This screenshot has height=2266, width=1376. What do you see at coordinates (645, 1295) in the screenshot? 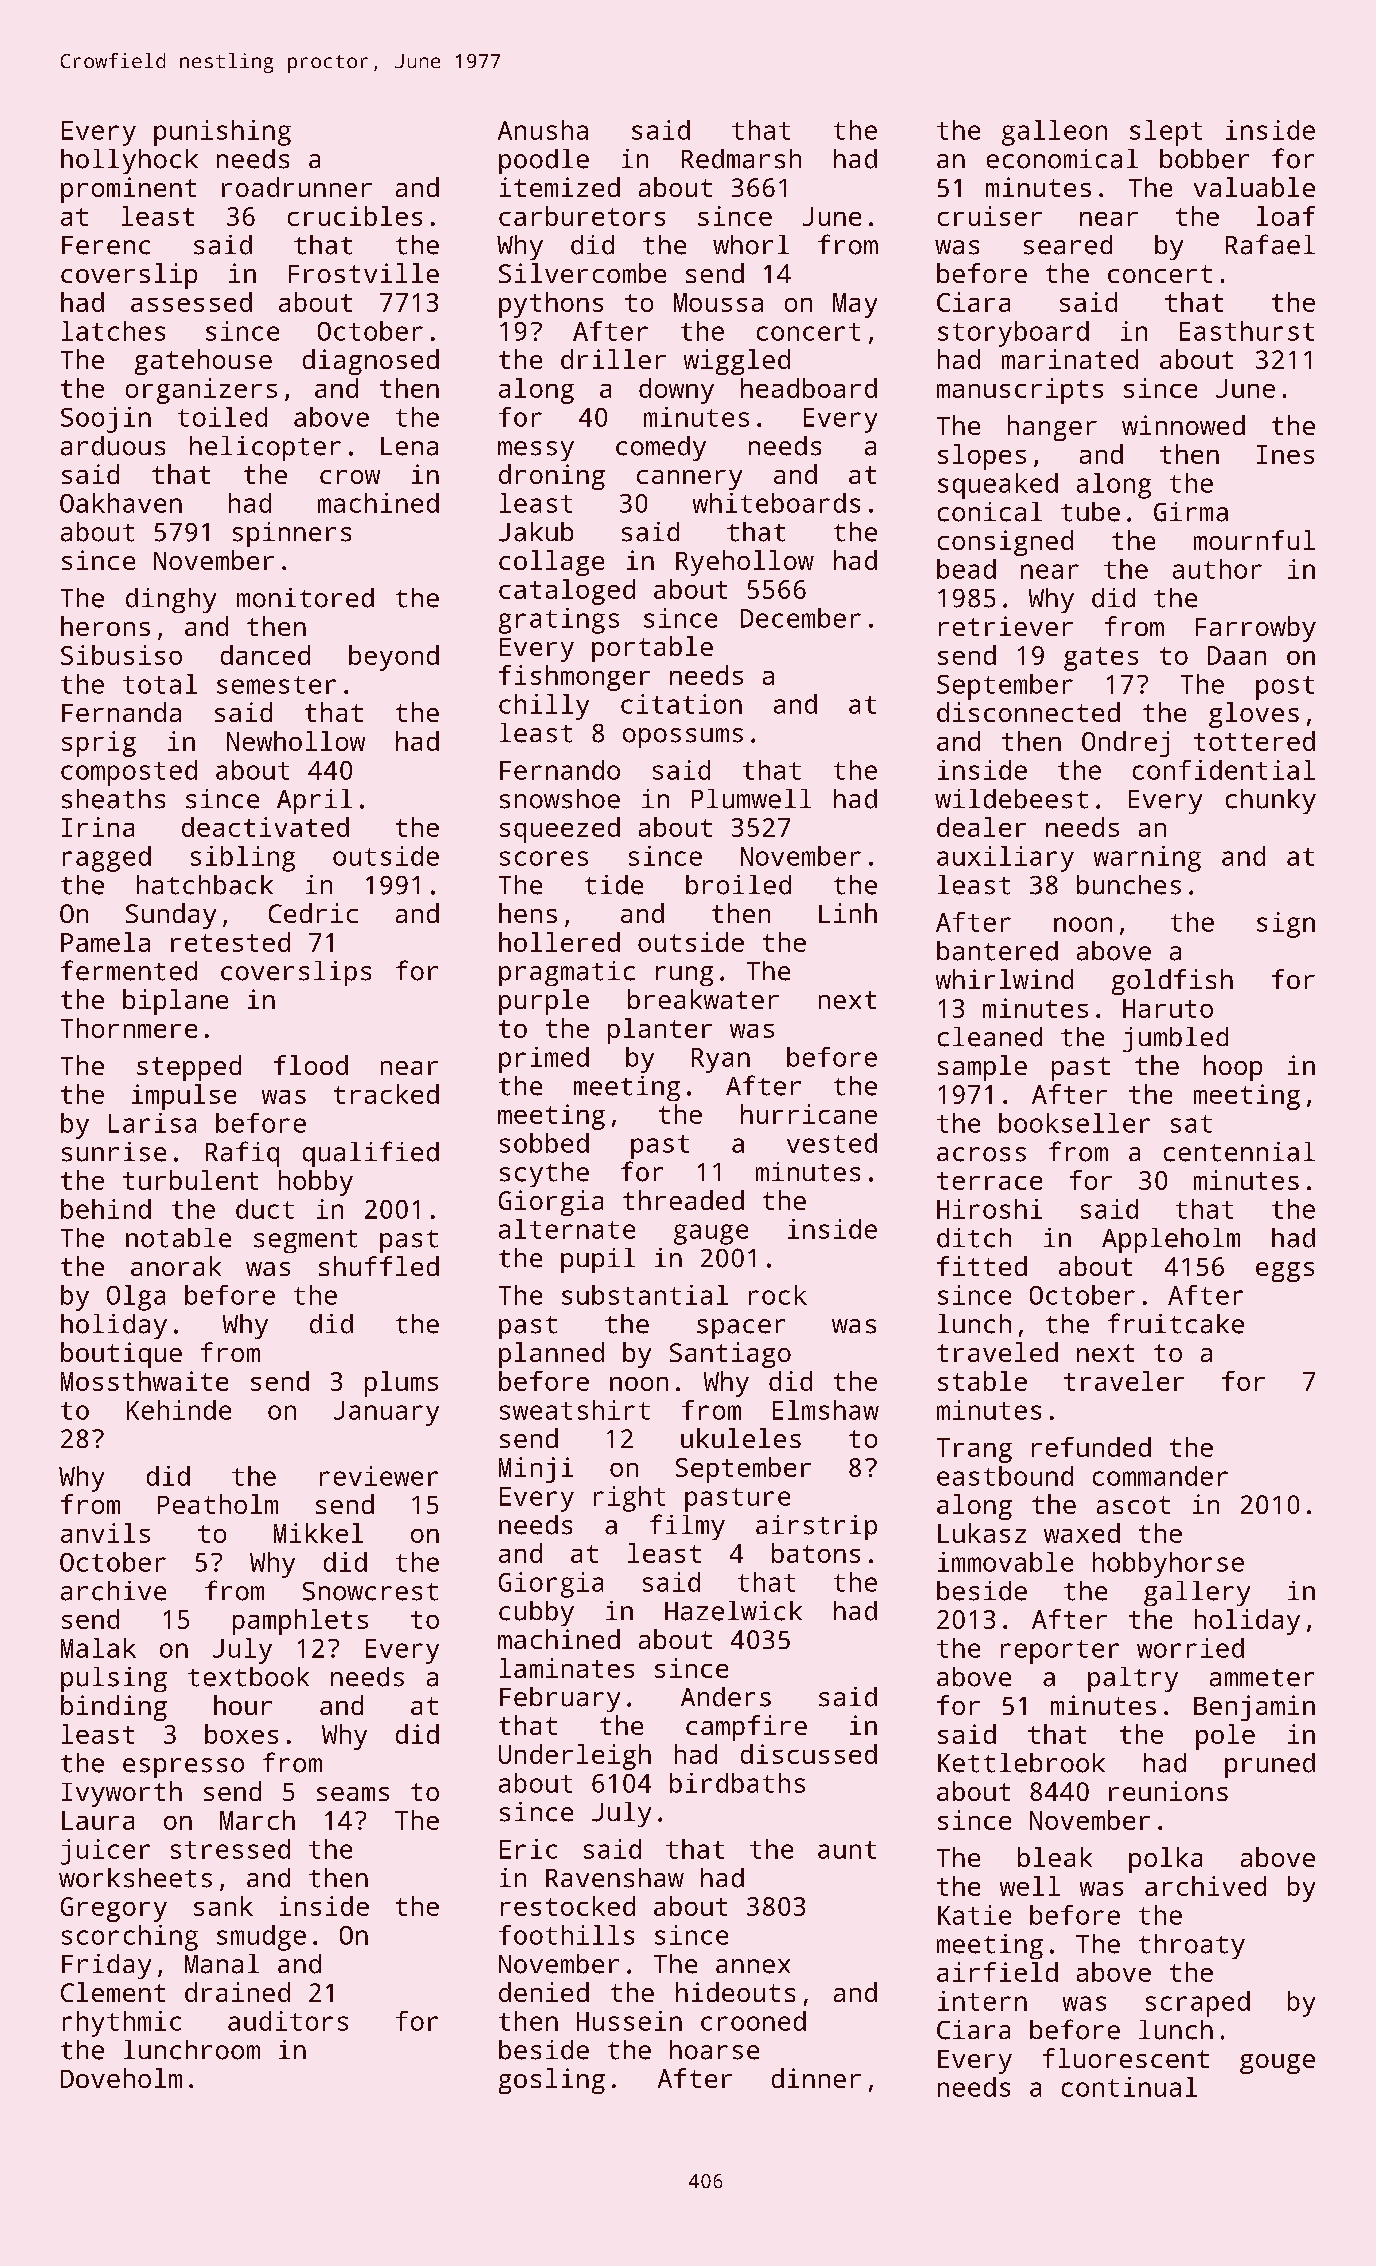
I see `substantial` at bounding box center [645, 1295].
